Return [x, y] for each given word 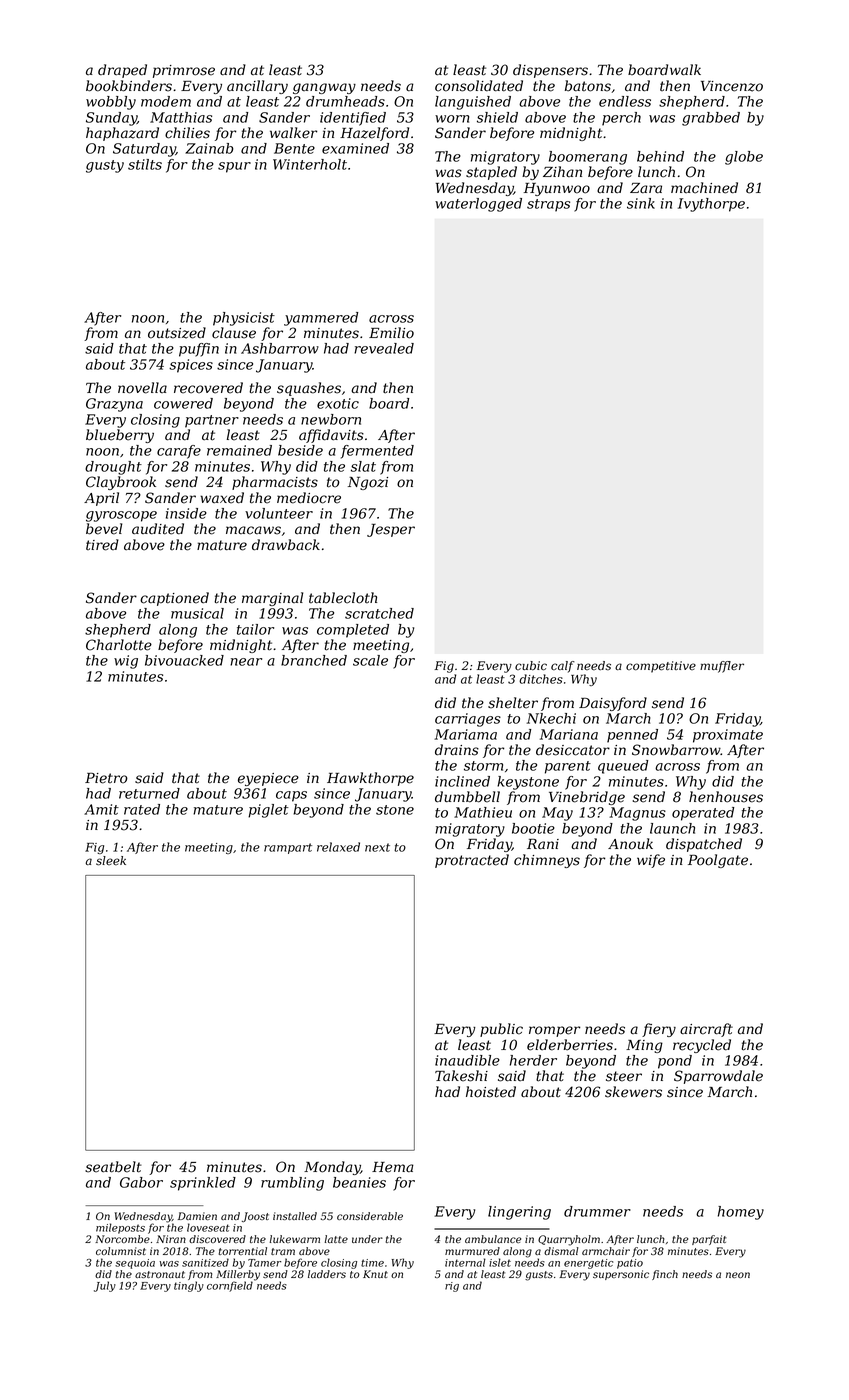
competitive [661, 667]
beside [300, 450]
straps [548, 205]
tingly [189, 1286]
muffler [722, 667]
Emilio [391, 333]
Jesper [391, 530]
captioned [174, 599]
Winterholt [310, 164]
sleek [111, 861]
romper [554, 1031]
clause [234, 333]
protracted [472, 861]
